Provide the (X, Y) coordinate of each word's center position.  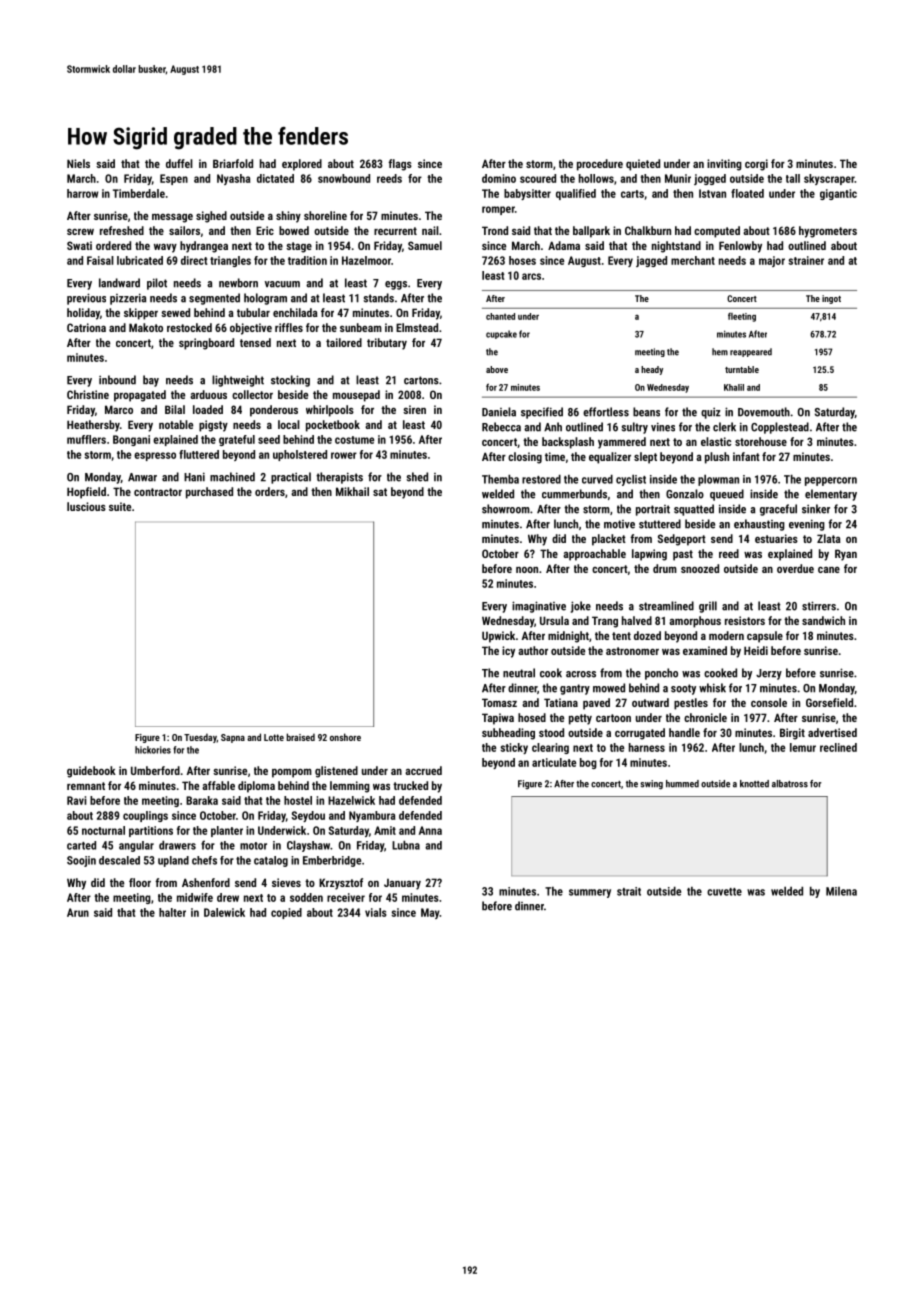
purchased (209, 493)
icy (508, 652)
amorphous (695, 622)
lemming (350, 787)
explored (302, 165)
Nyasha (233, 179)
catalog (271, 861)
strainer (806, 260)
